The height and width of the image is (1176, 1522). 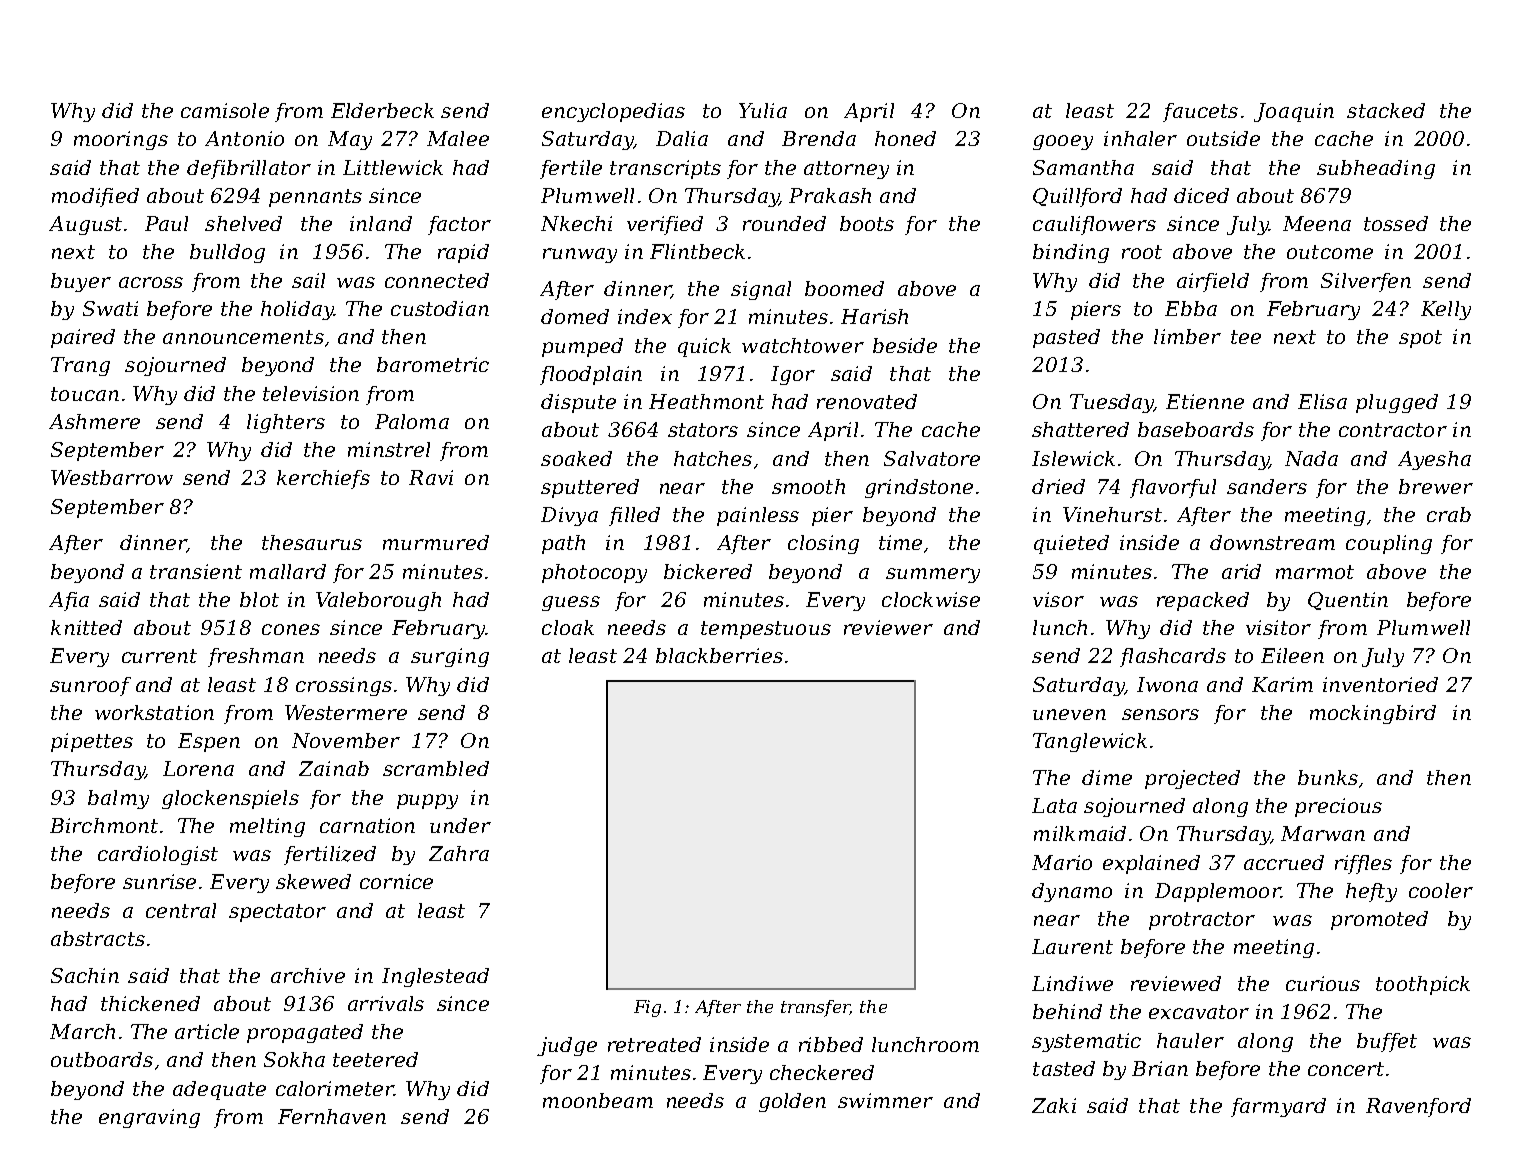 What do you see at coordinates (225, 110) in the image?
I see `camisole` at bounding box center [225, 110].
